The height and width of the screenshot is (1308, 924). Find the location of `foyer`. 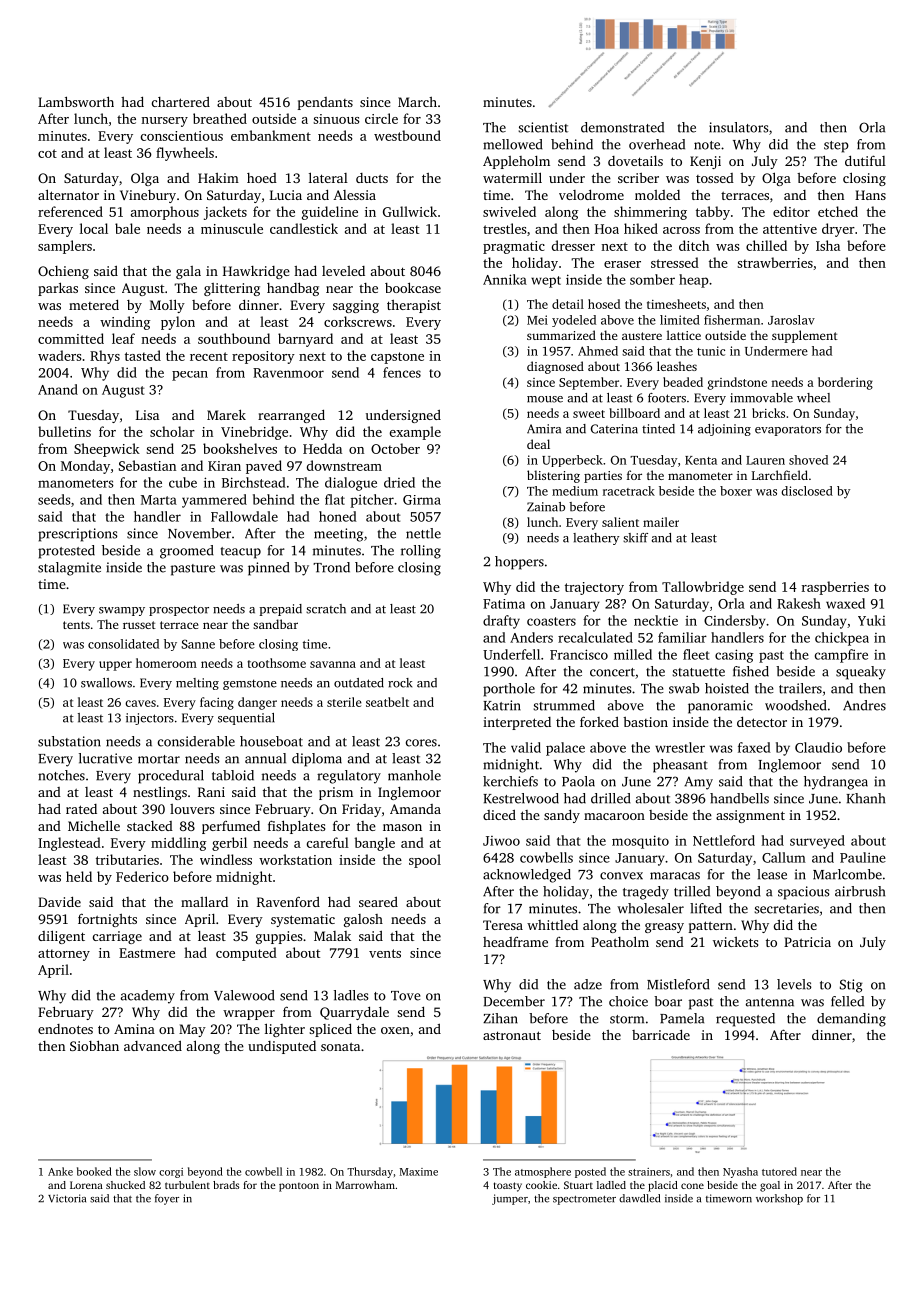

foyer is located at coordinates (167, 1199).
